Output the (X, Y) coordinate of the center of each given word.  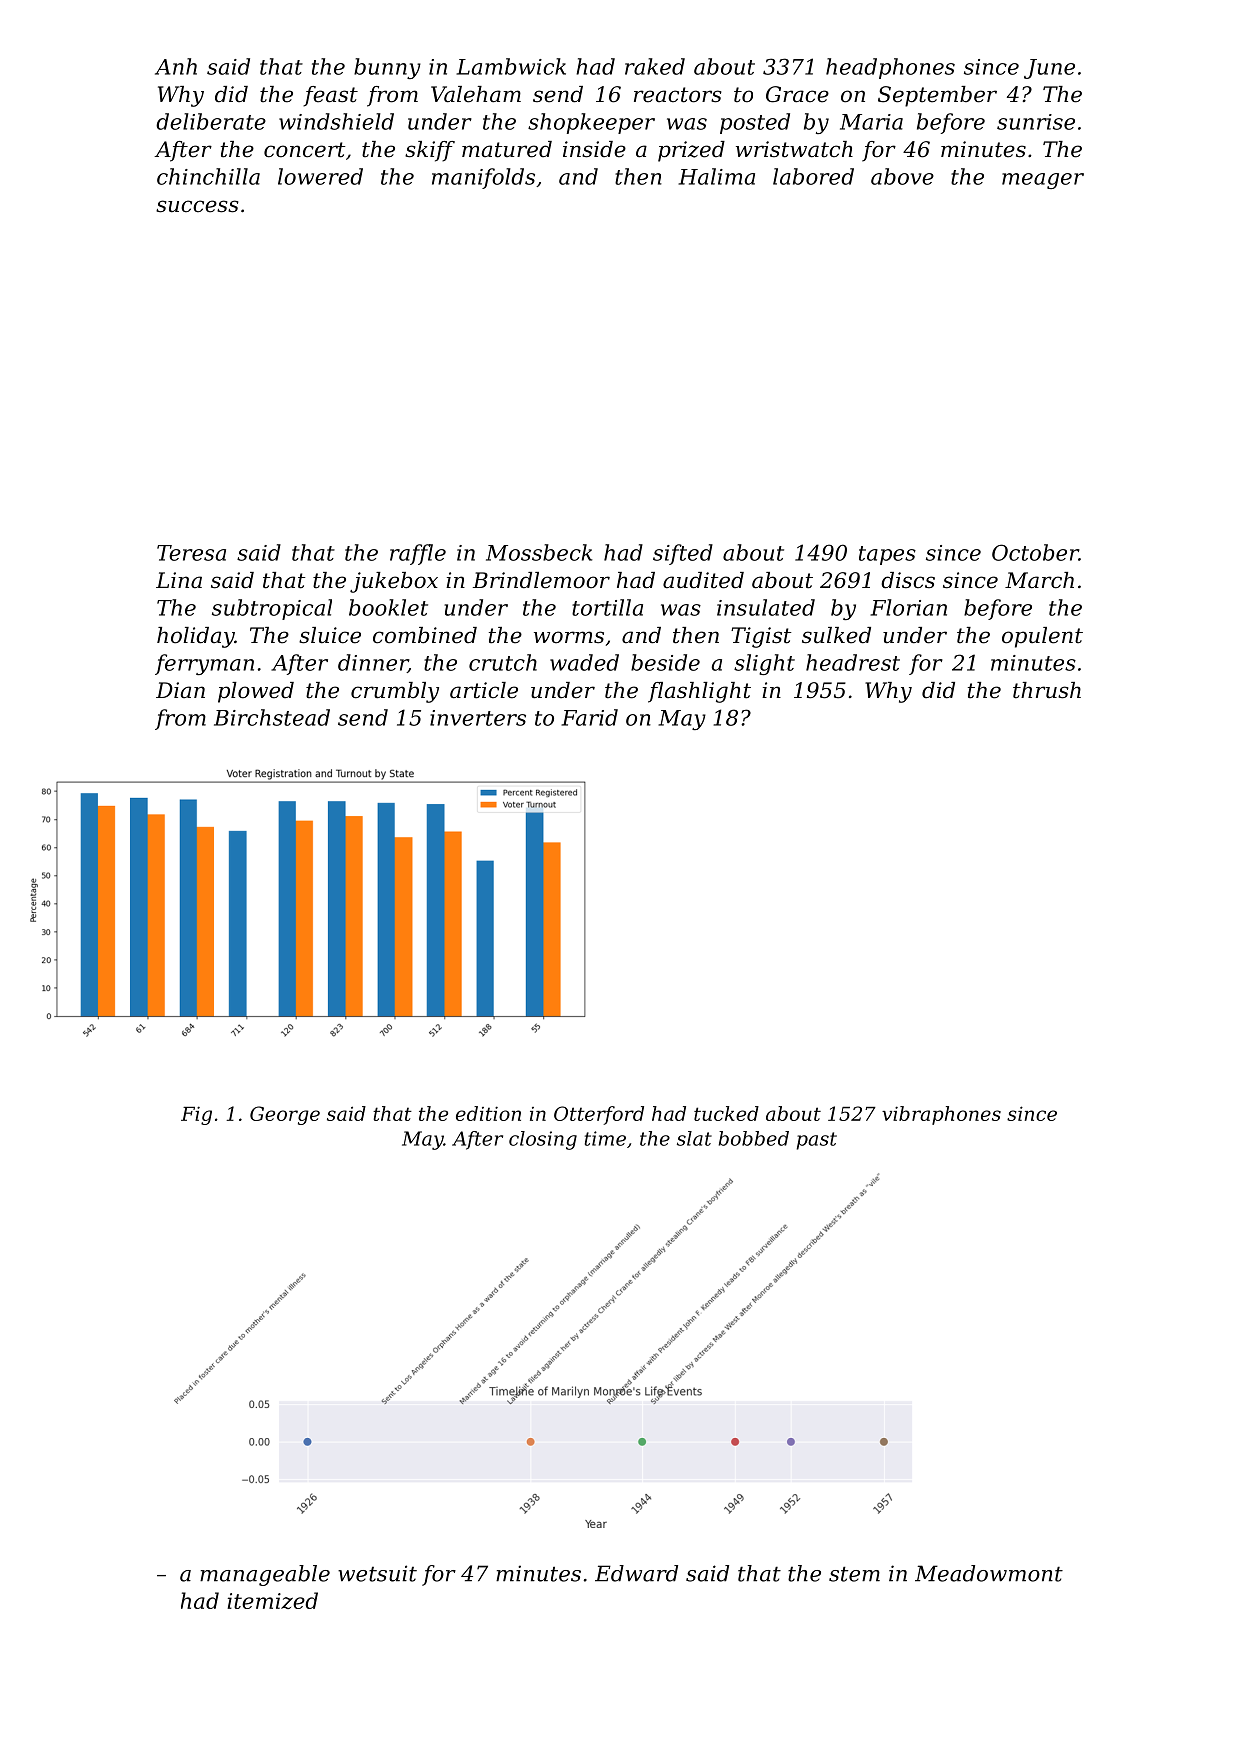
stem (854, 1574)
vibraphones (941, 1115)
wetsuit (377, 1573)
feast (330, 96)
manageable (265, 1575)
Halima (716, 176)
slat (694, 1138)
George (285, 1115)
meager (1043, 181)
